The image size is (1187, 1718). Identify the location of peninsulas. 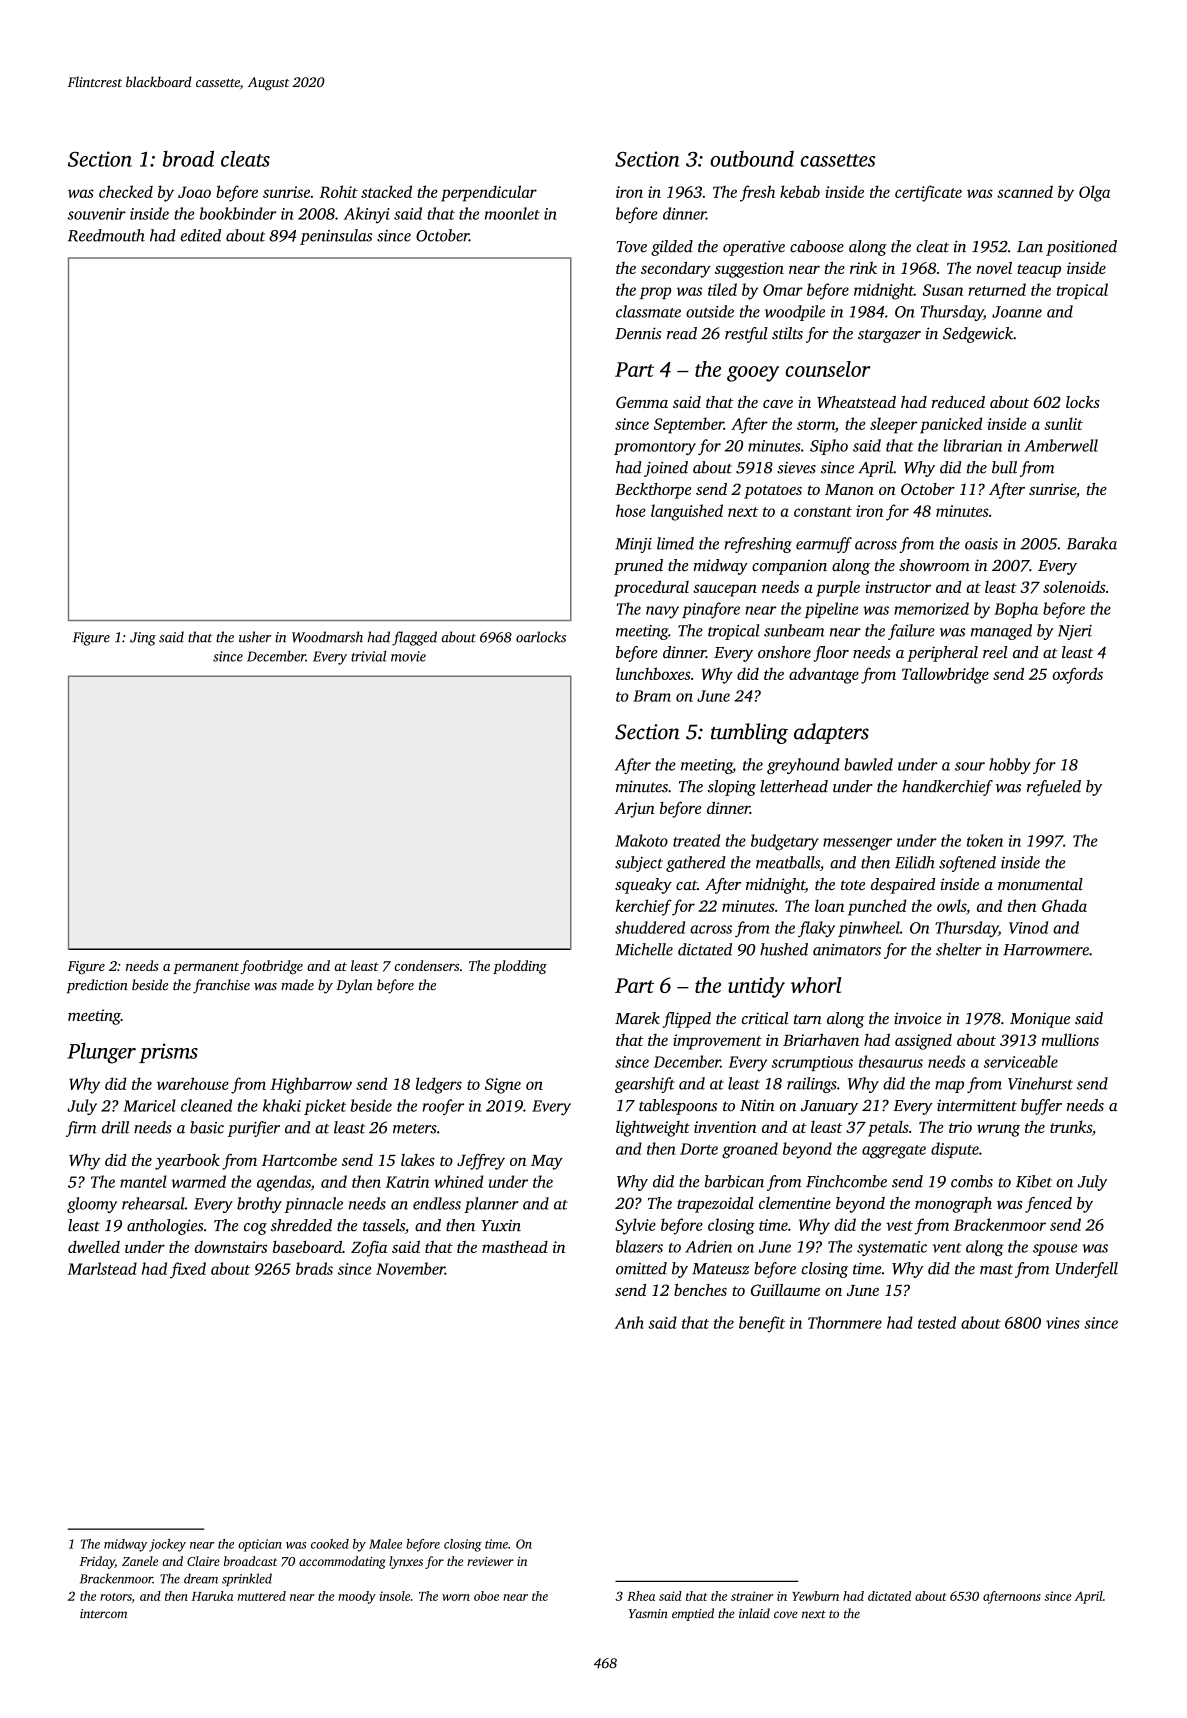
(336, 237).
